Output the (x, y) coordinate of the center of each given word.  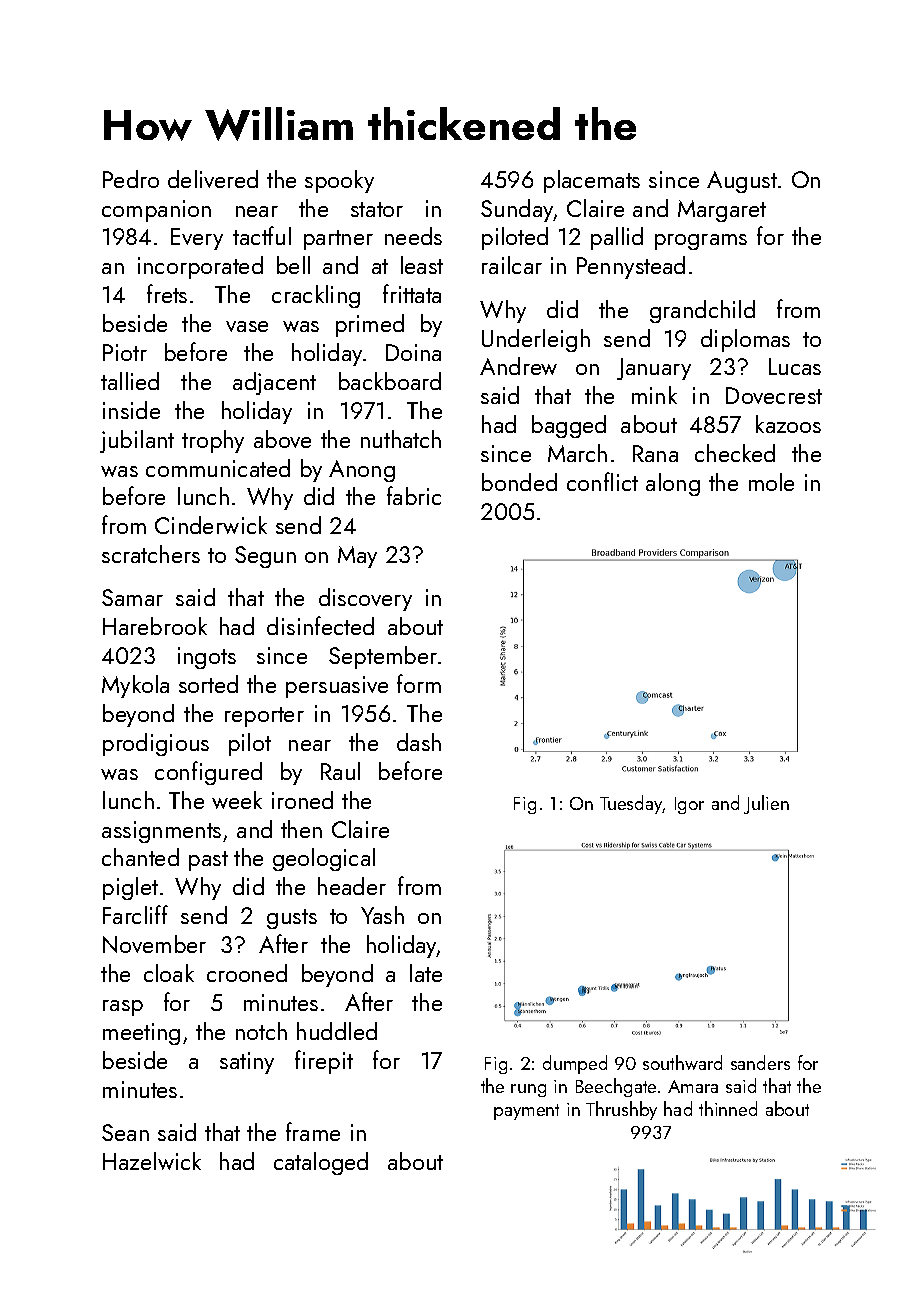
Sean (125, 1132)
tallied (130, 381)
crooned (247, 973)
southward (682, 1062)
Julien (766, 804)
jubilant (137, 441)
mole (771, 482)
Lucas (795, 366)
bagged (569, 426)
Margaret (722, 211)
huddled (337, 1031)
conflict (602, 481)
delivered (213, 179)
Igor (689, 805)
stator (377, 209)
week (237, 800)
